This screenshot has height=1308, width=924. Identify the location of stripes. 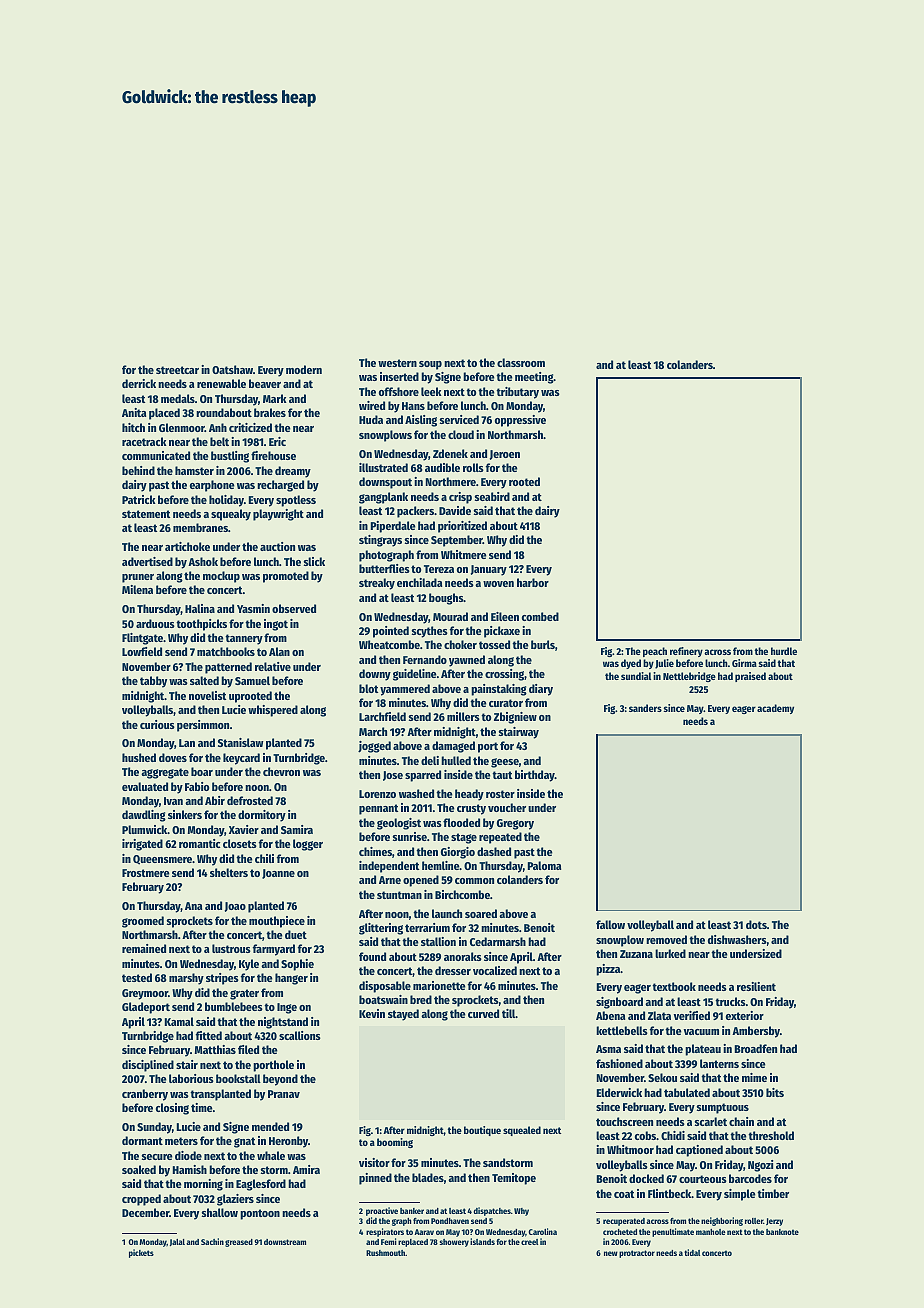
(222, 979).
